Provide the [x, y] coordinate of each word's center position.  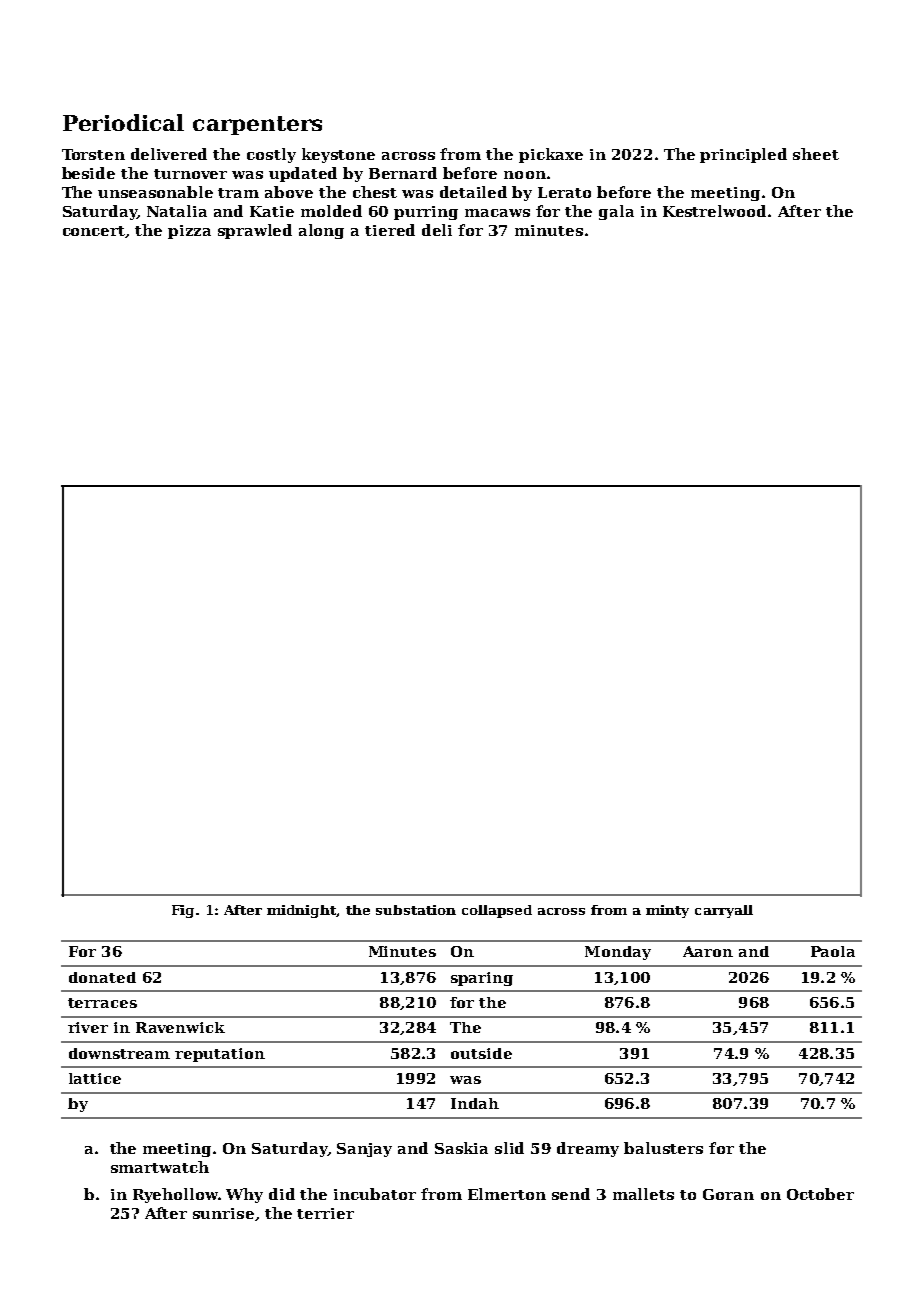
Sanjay [364, 1150]
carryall [724, 911]
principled [743, 155]
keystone [338, 155]
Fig [183, 911]
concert [94, 232]
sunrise [223, 1213]
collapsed [497, 911]
